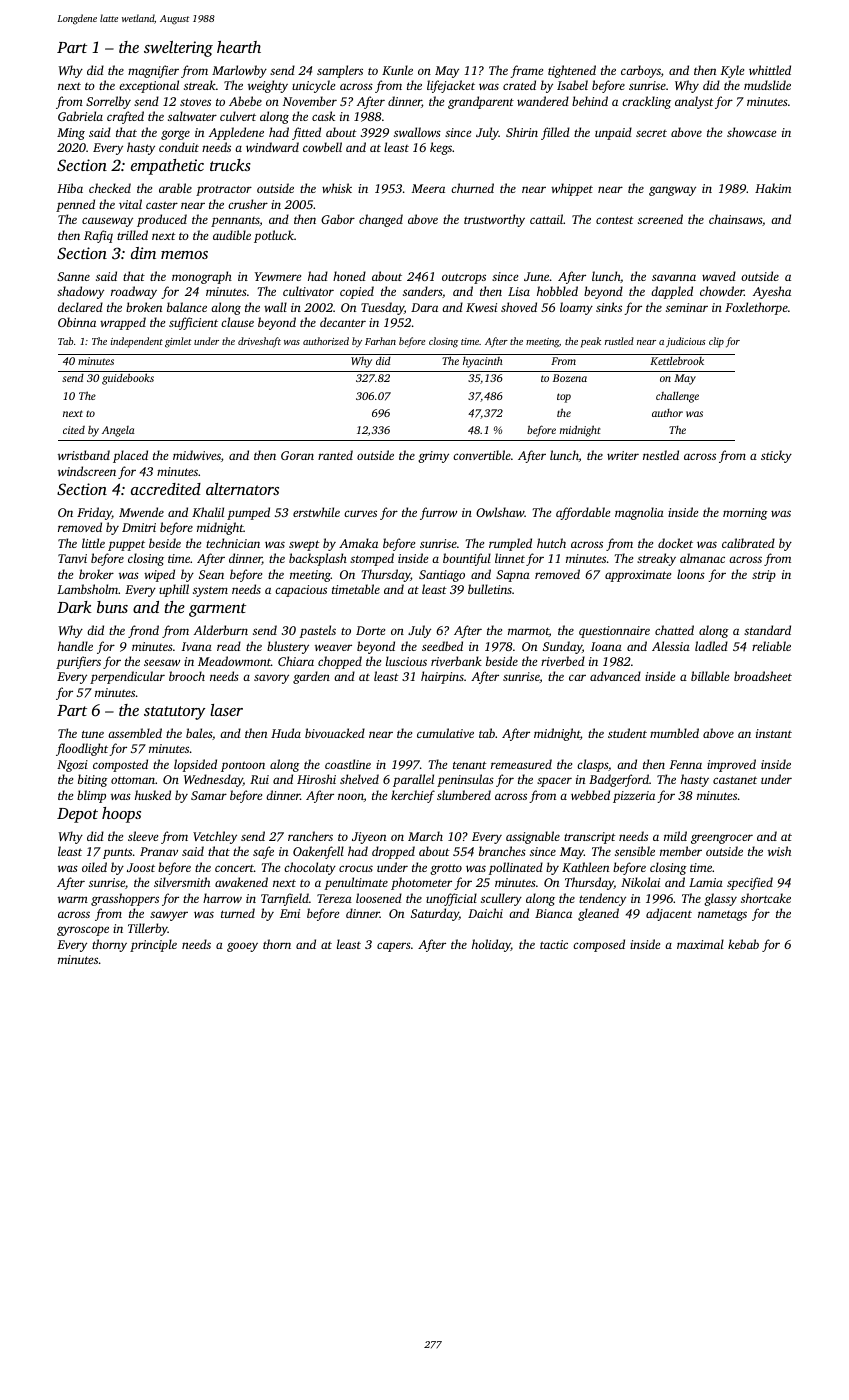  I want to click on Sanne, so click(73, 276).
